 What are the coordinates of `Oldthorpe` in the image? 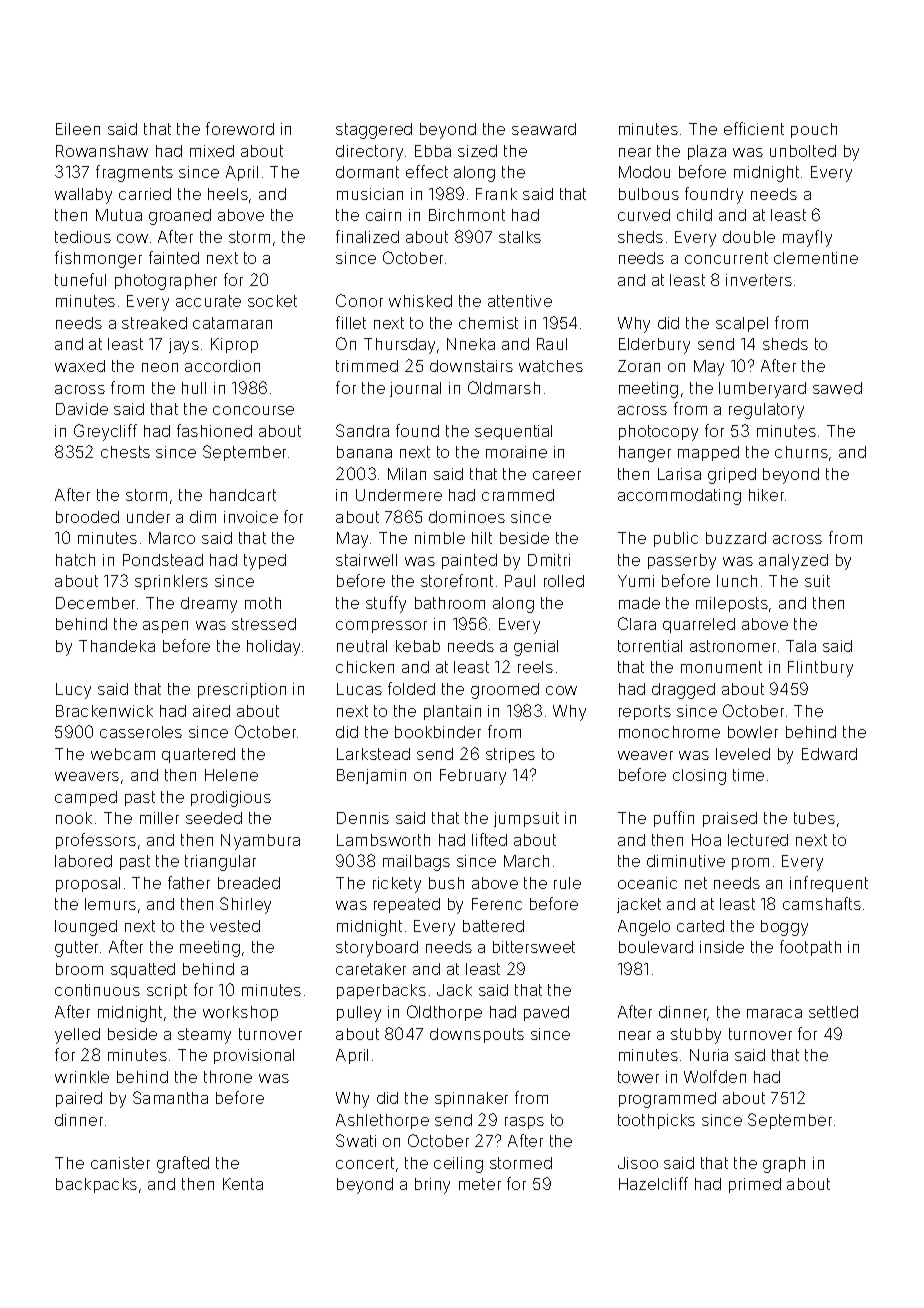 It's located at (444, 1013).
